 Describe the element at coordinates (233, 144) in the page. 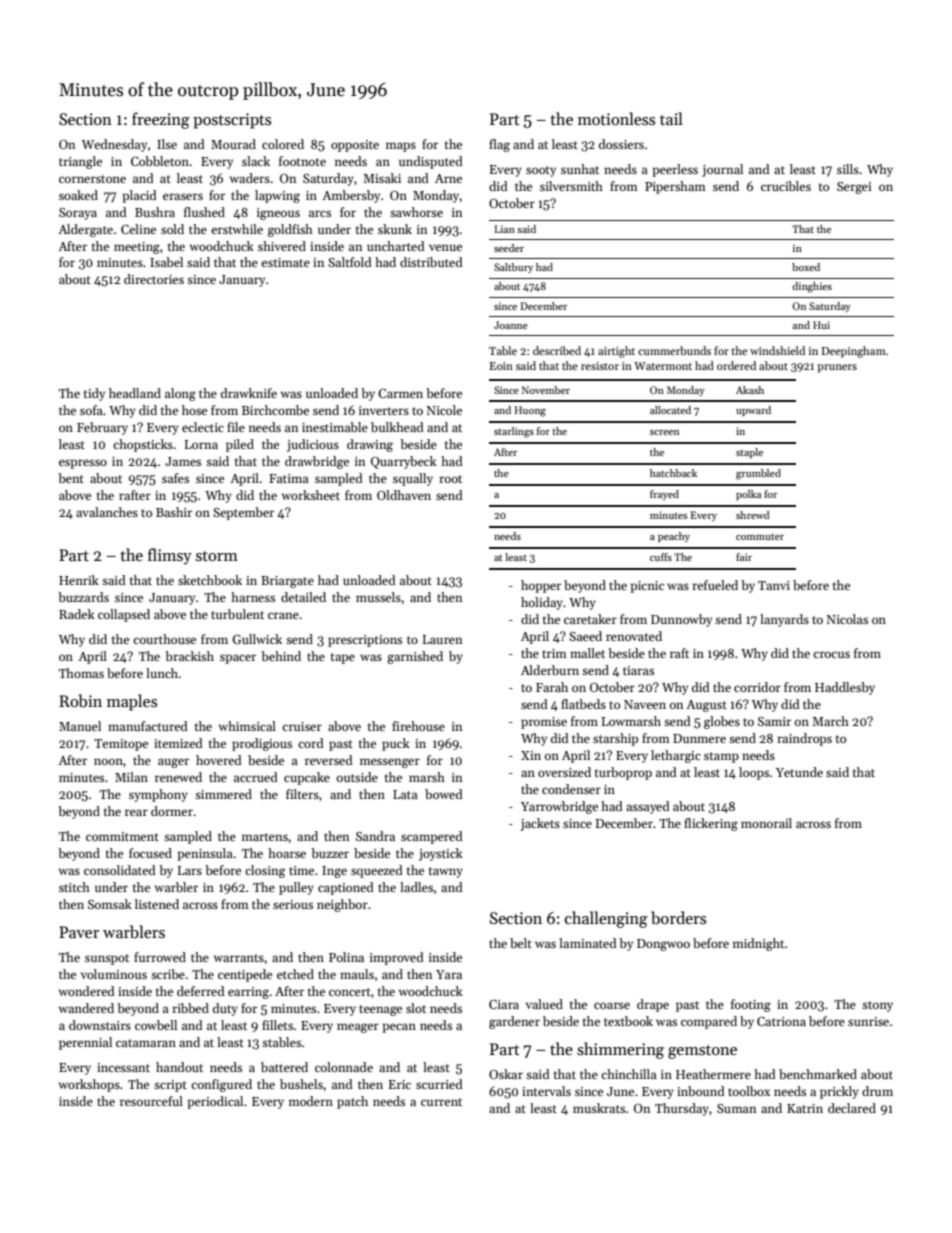

I see `Mourad` at that location.
